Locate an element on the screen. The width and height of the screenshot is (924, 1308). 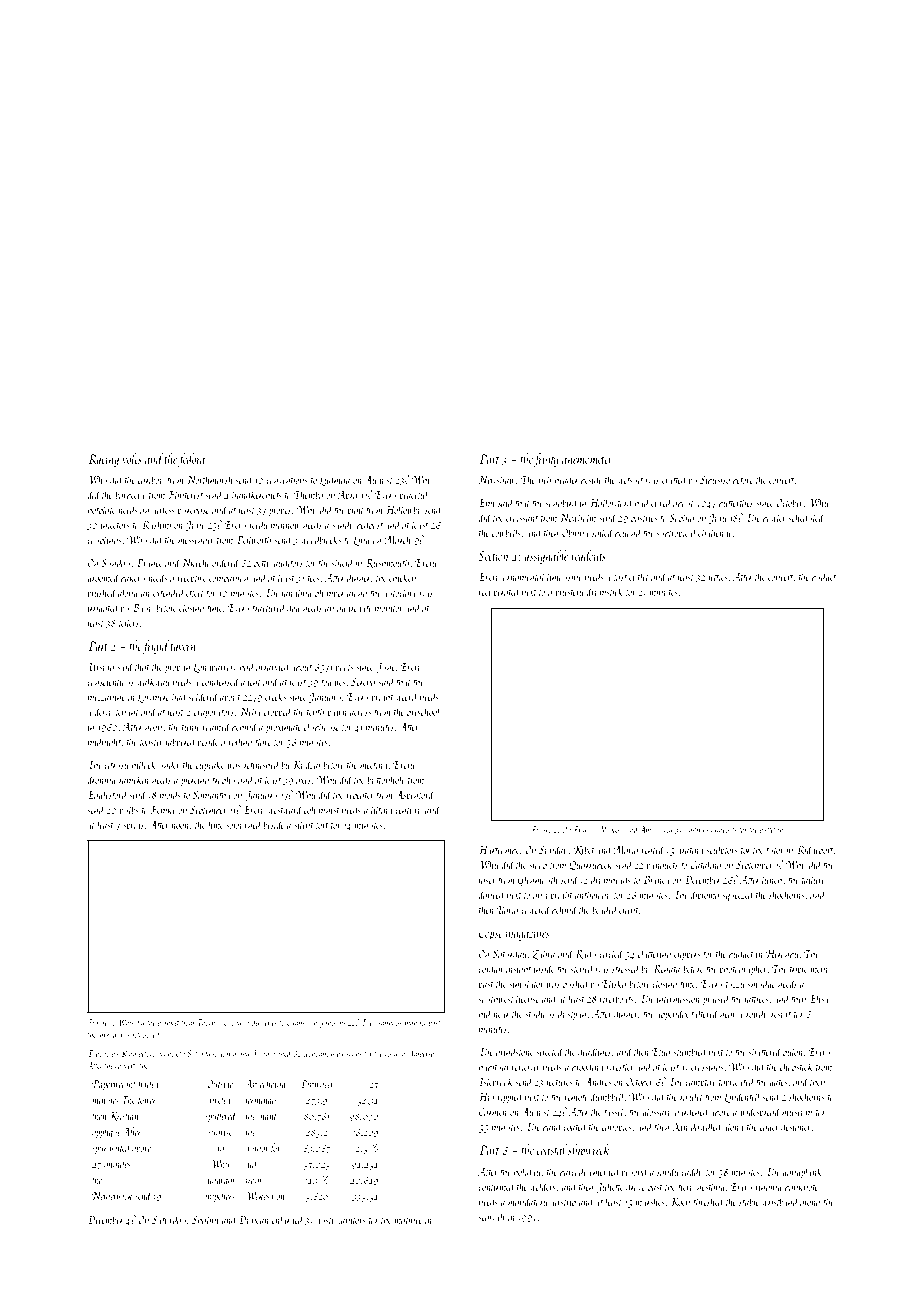
bowler is located at coordinates (775, 517).
